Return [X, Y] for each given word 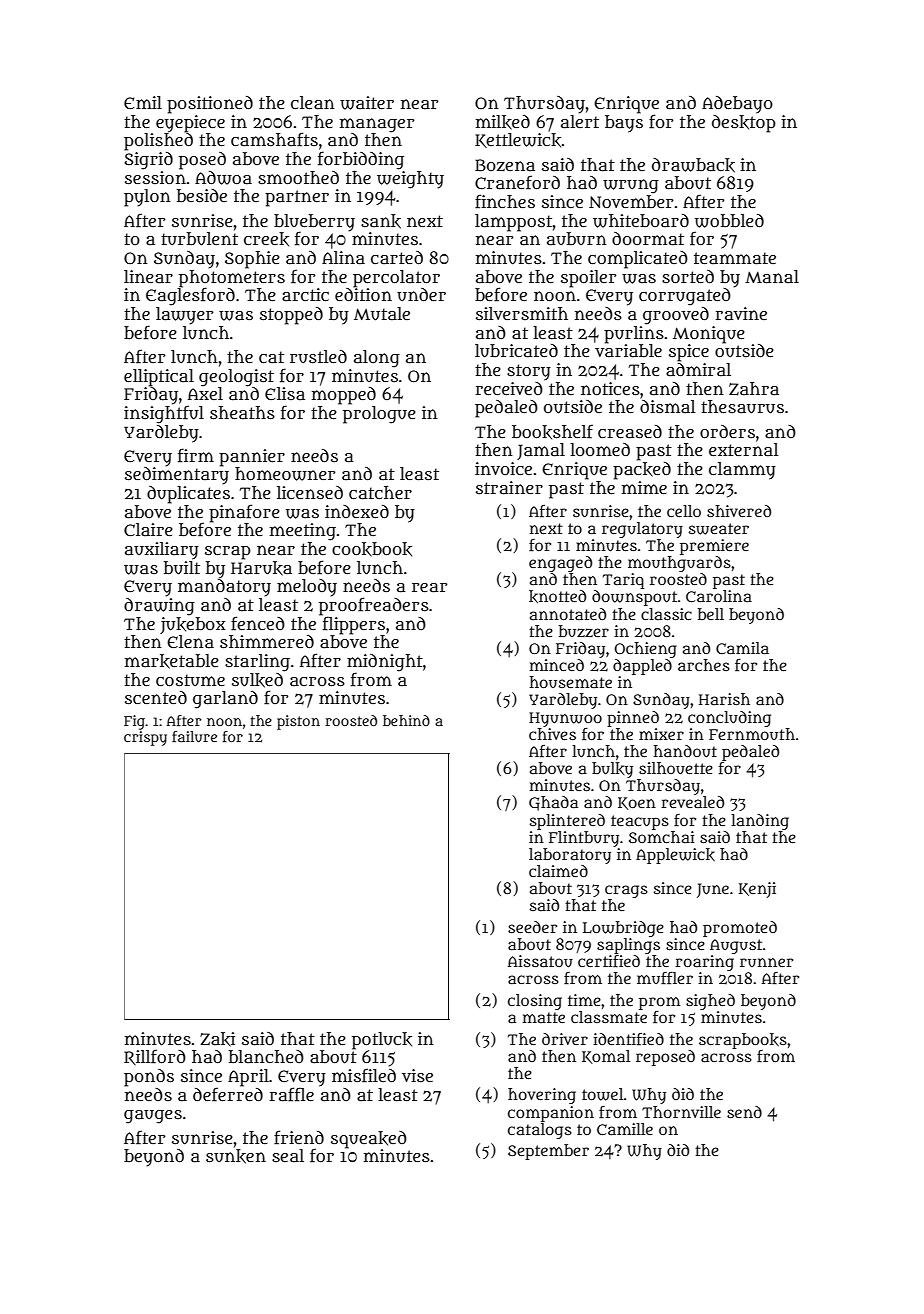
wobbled [729, 221]
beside [202, 195]
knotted [557, 596]
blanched [266, 1056]
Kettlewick [518, 140]
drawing [159, 607]
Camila [742, 648]
